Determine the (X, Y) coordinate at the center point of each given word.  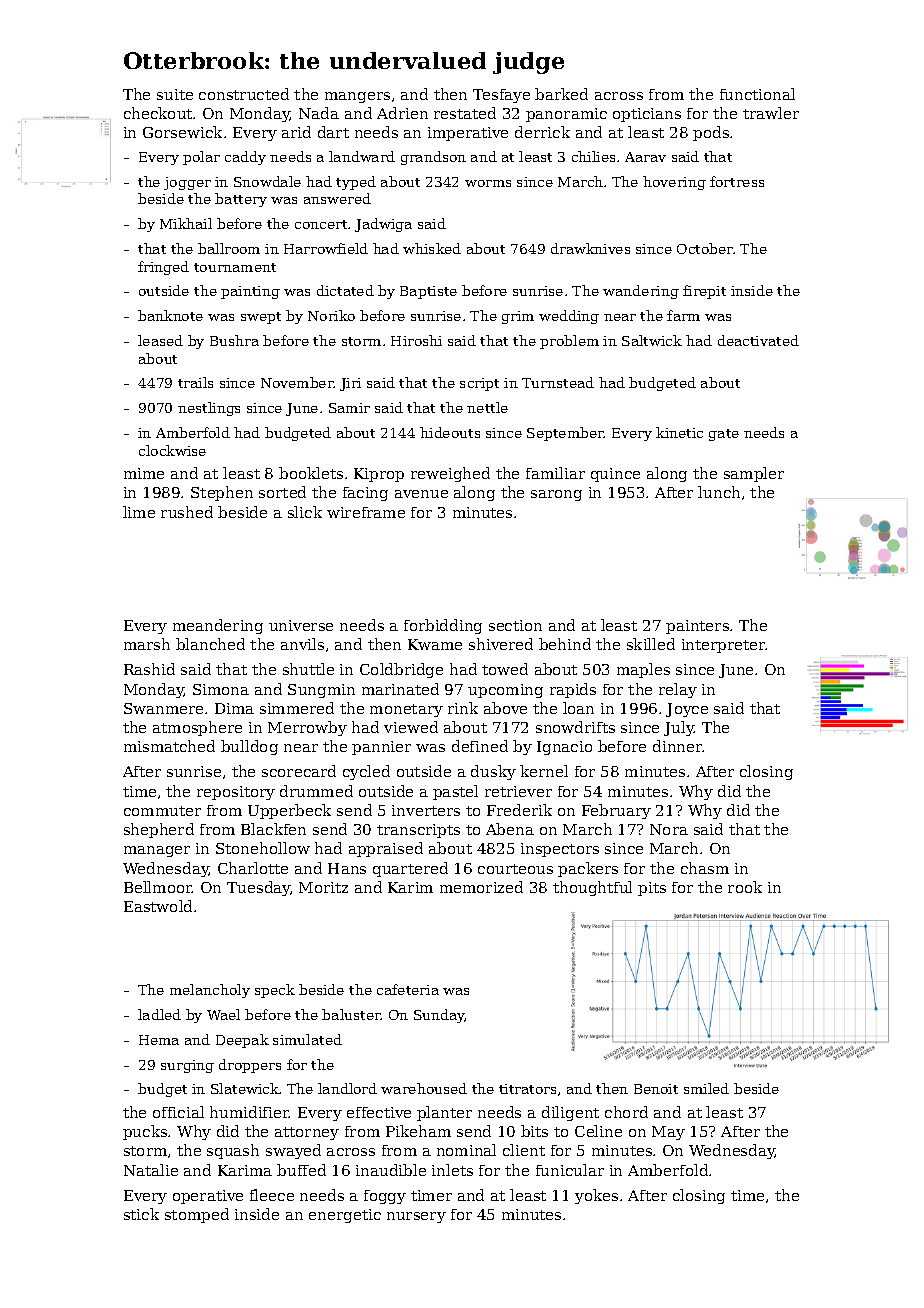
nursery (416, 1217)
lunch (719, 492)
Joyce (687, 710)
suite (175, 94)
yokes (596, 1196)
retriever (518, 791)
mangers (357, 97)
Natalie (151, 1170)
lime (139, 512)
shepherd (159, 830)
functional (757, 94)
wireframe (366, 512)
